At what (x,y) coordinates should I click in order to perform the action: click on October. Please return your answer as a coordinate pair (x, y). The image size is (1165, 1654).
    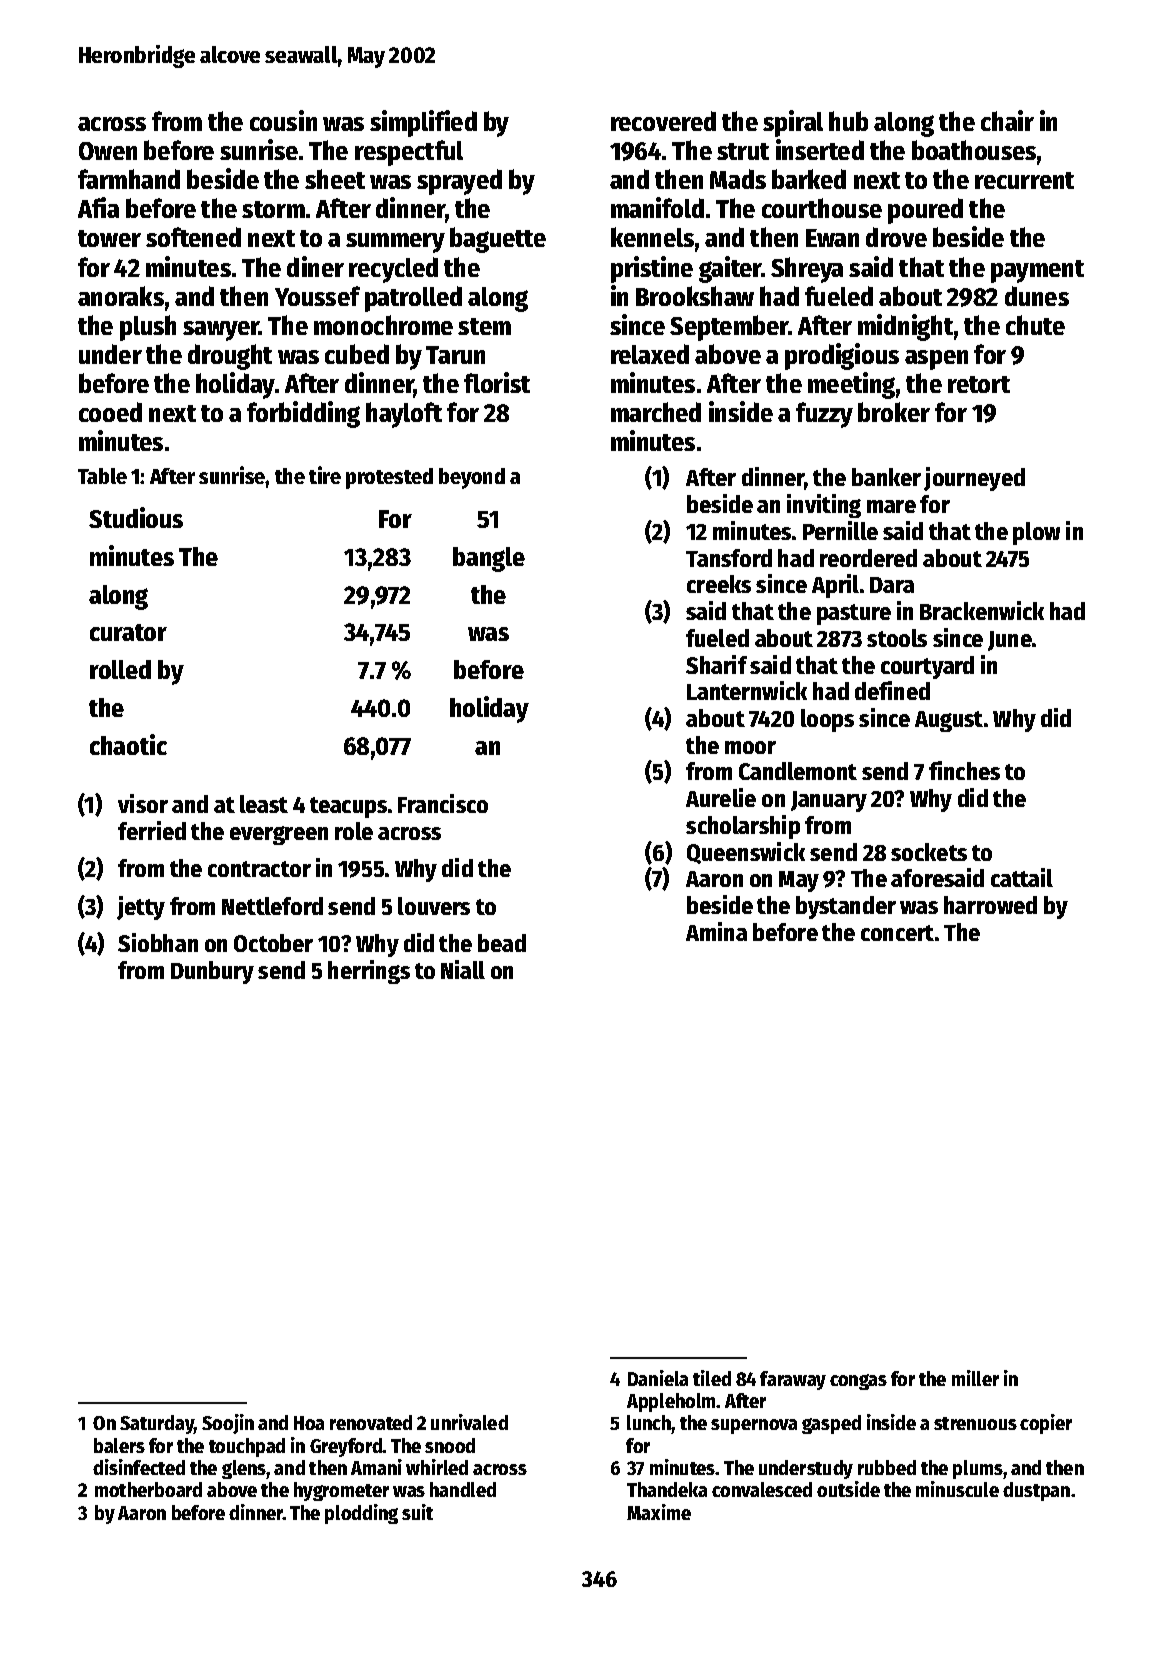
    Looking at the image, I should click on (273, 943).
